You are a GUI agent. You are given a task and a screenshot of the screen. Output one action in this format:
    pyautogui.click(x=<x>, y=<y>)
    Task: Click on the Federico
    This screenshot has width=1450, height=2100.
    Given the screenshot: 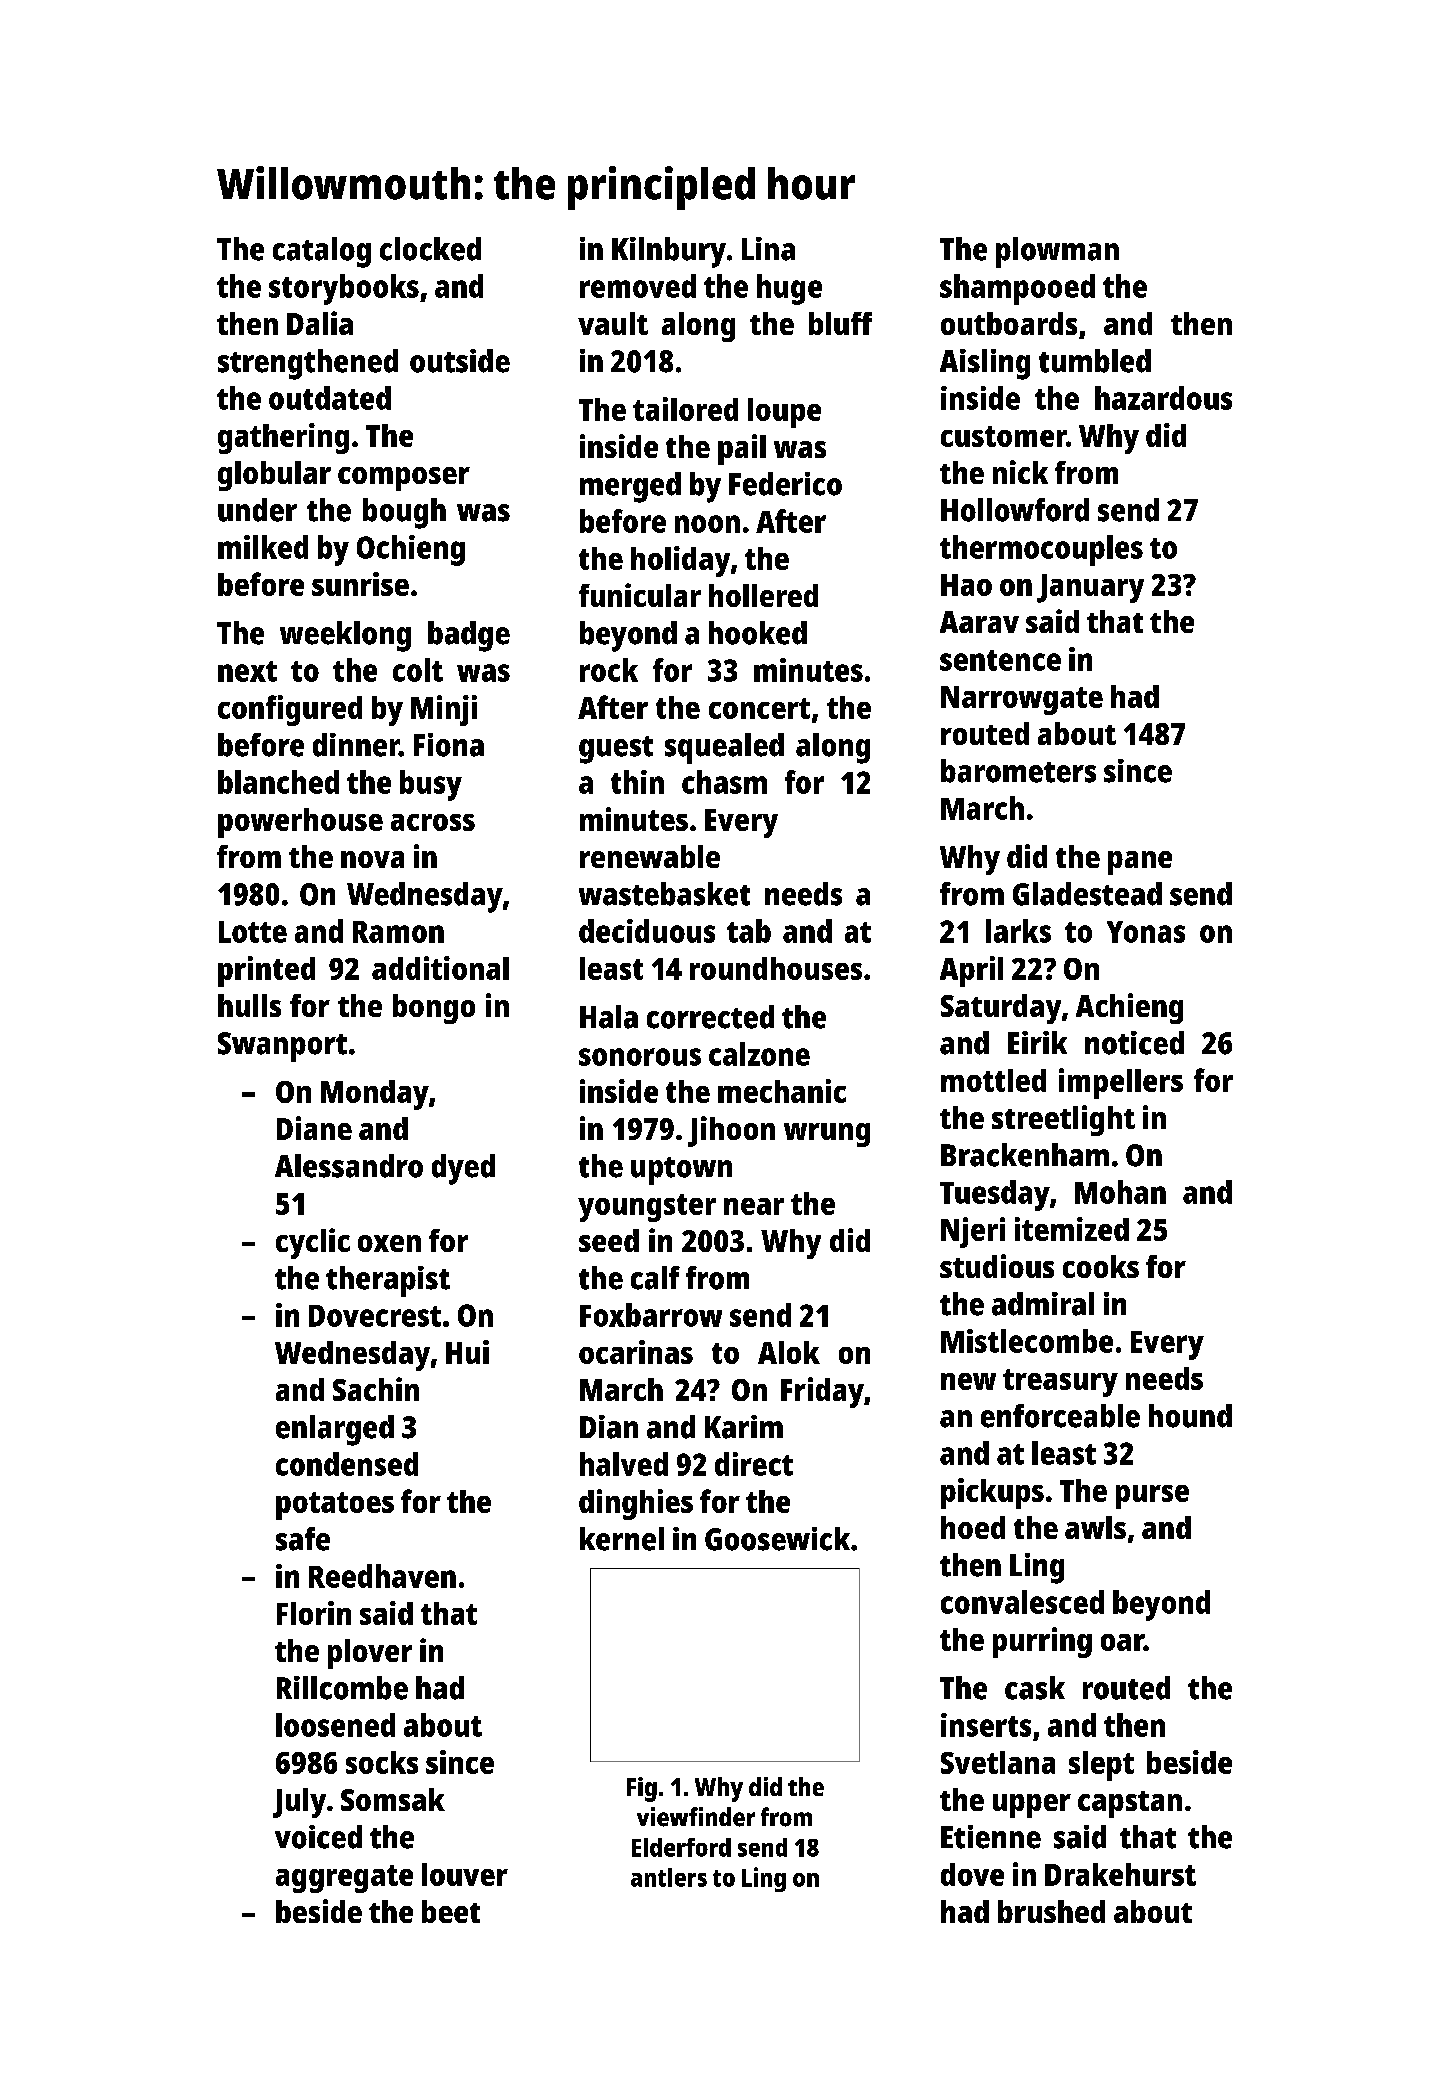 What is the action you would take?
    pyautogui.click(x=785, y=484)
